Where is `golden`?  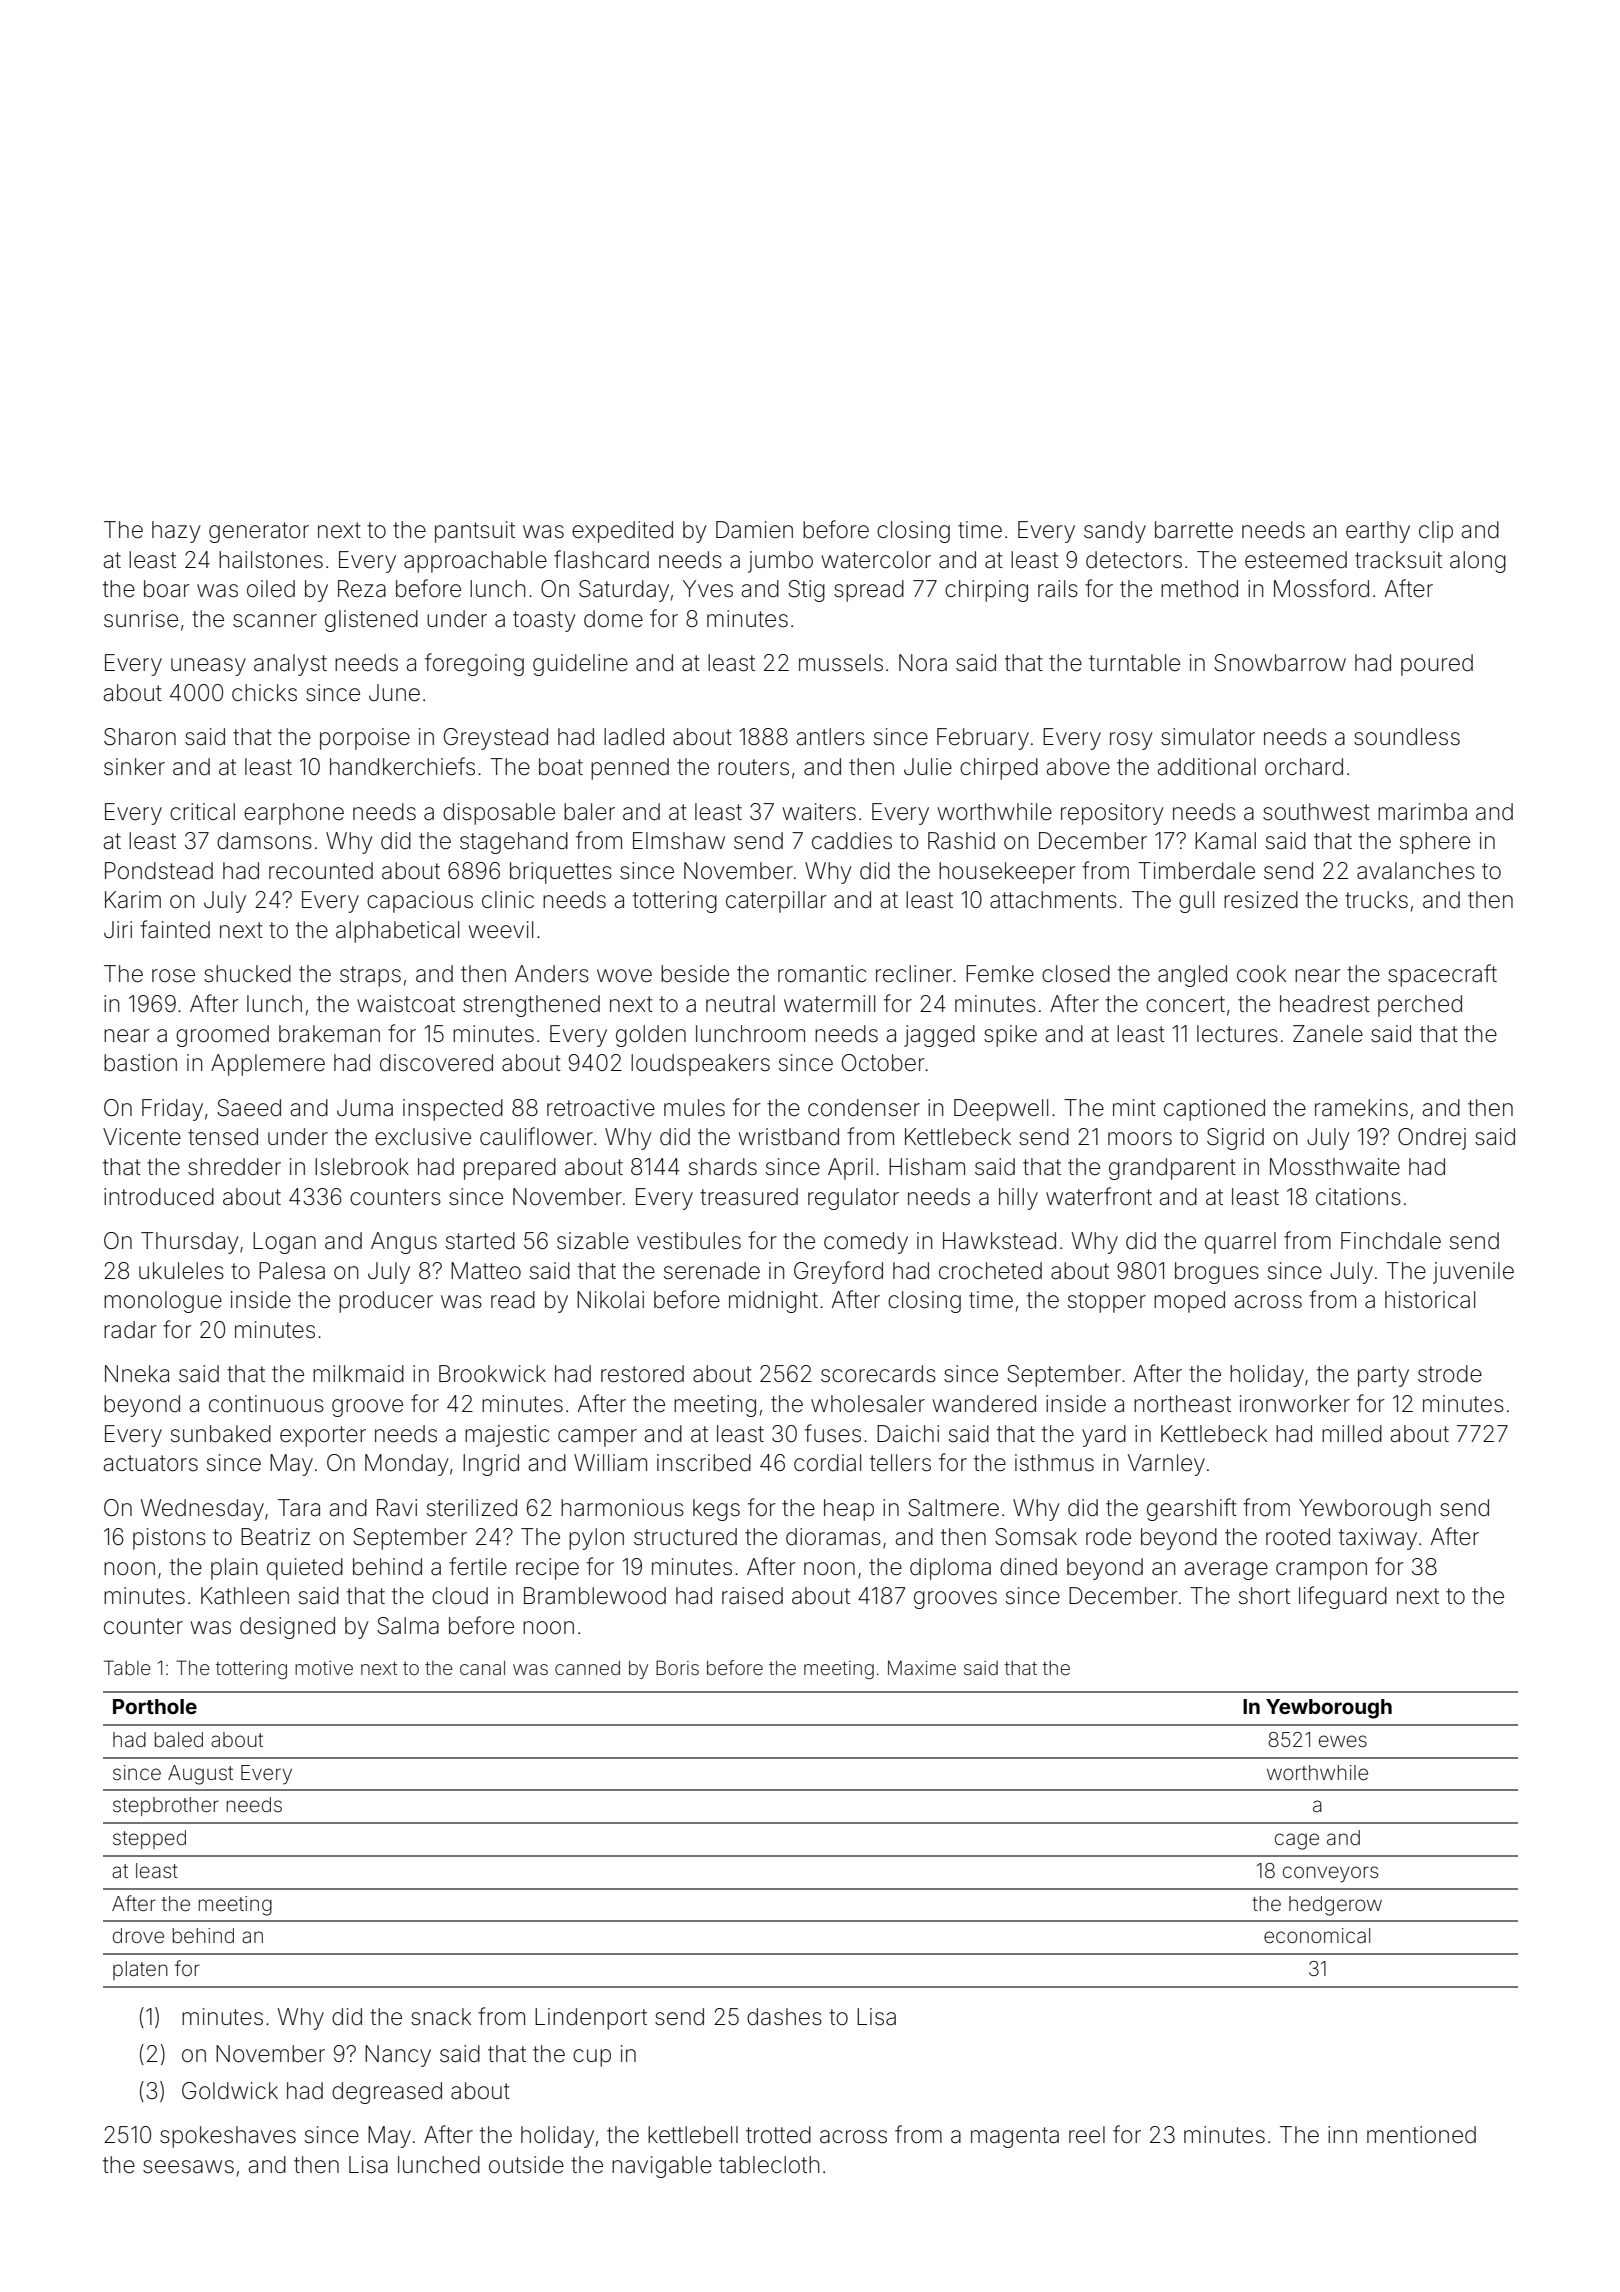
golden is located at coordinates (651, 1036).
